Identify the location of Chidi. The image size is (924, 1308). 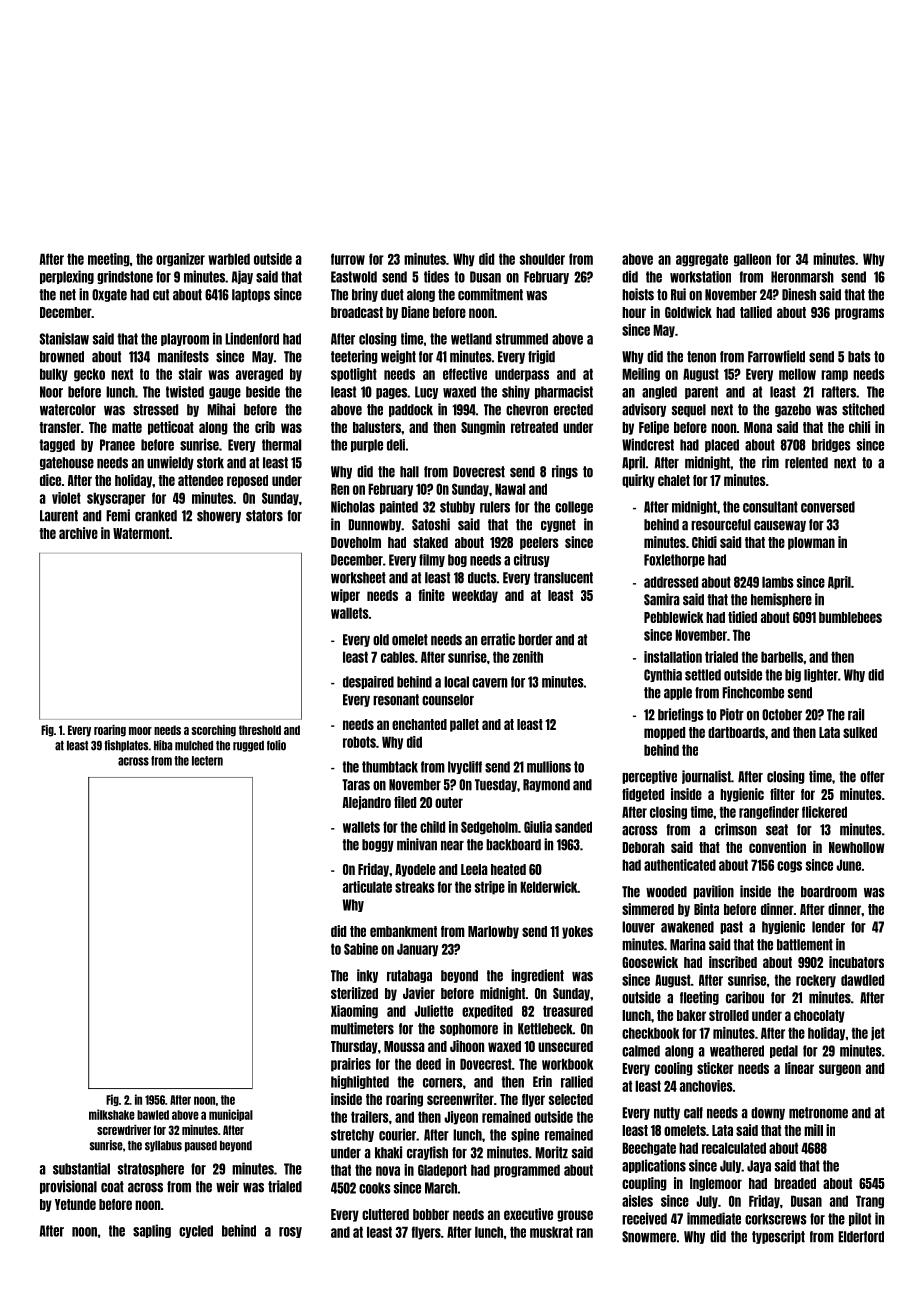
(704, 542).
